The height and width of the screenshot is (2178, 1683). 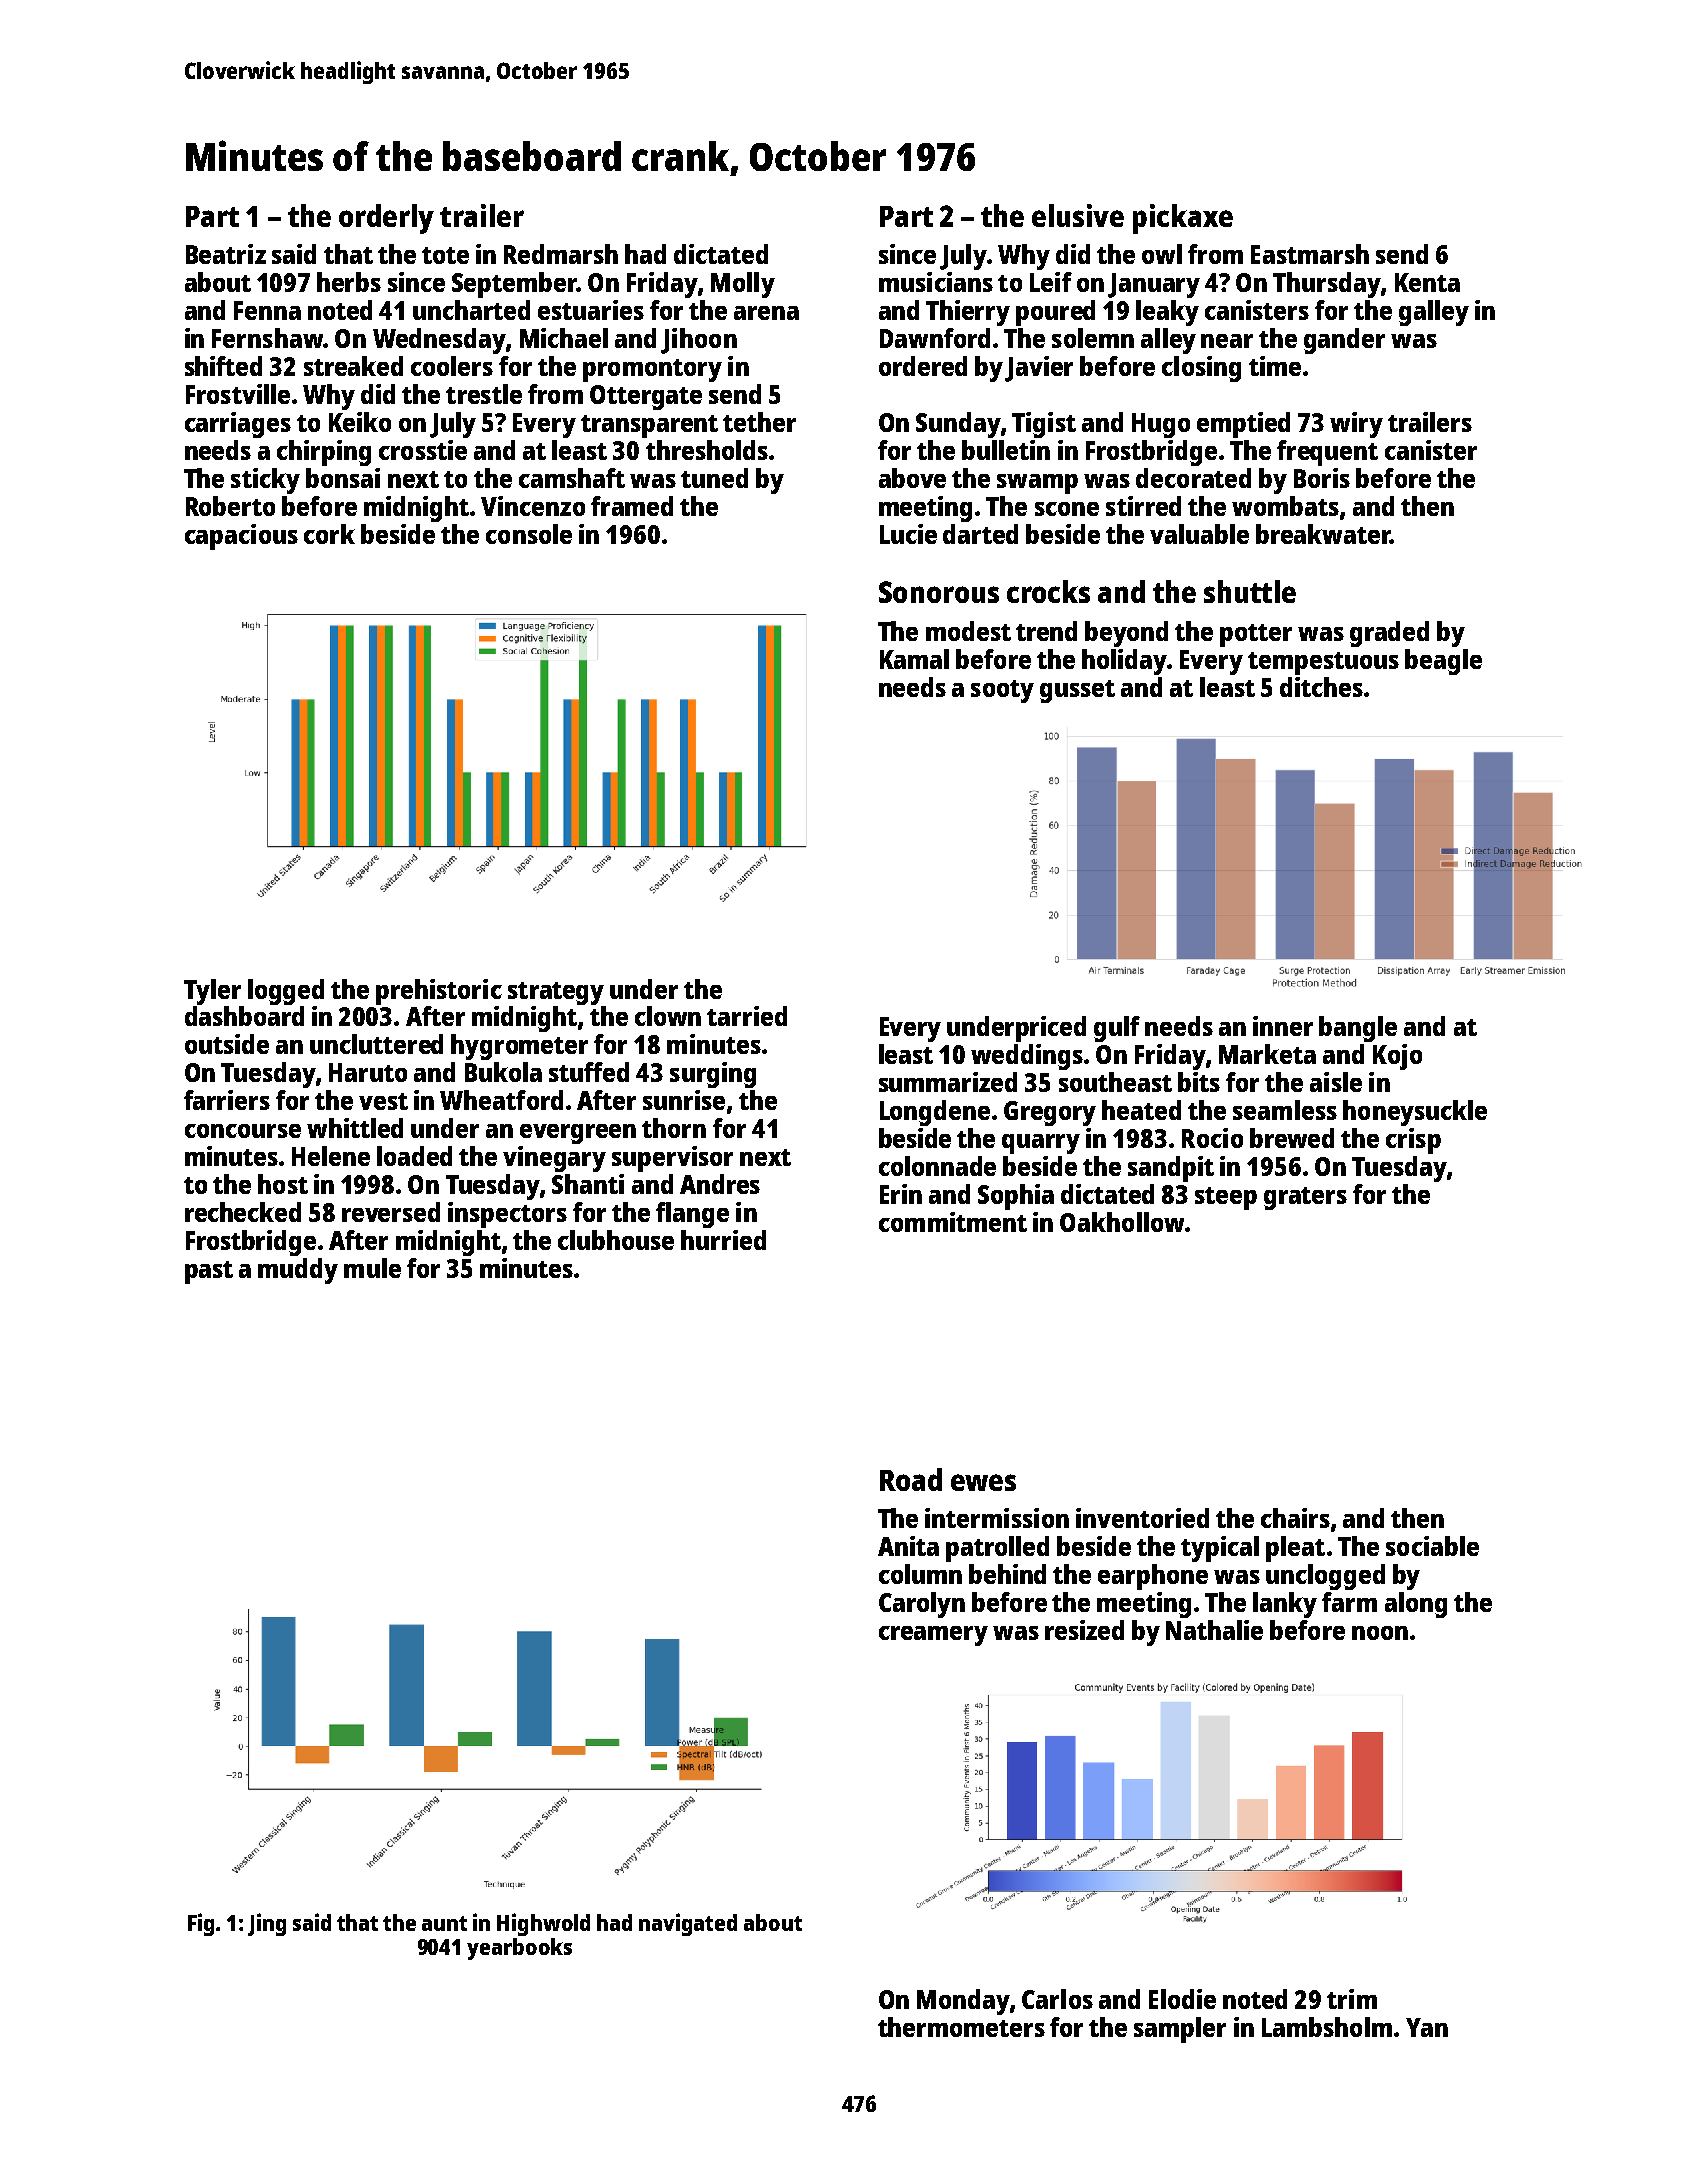 What do you see at coordinates (267, 310) in the screenshot?
I see `Fenna` at bounding box center [267, 310].
